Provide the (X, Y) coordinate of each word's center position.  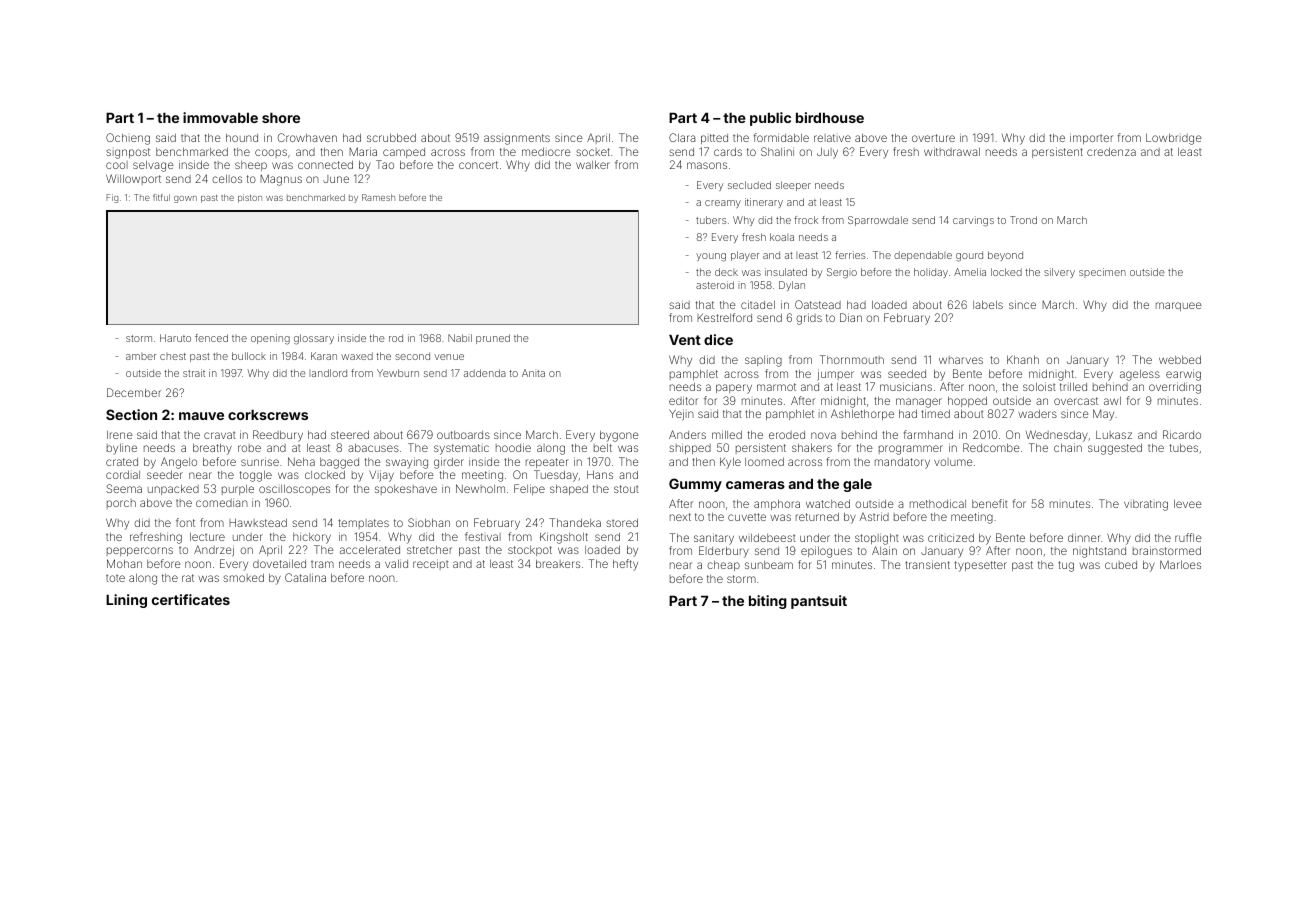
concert (478, 165)
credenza (1111, 152)
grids (809, 319)
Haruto (175, 338)
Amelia (970, 272)
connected (325, 165)
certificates (191, 599)
